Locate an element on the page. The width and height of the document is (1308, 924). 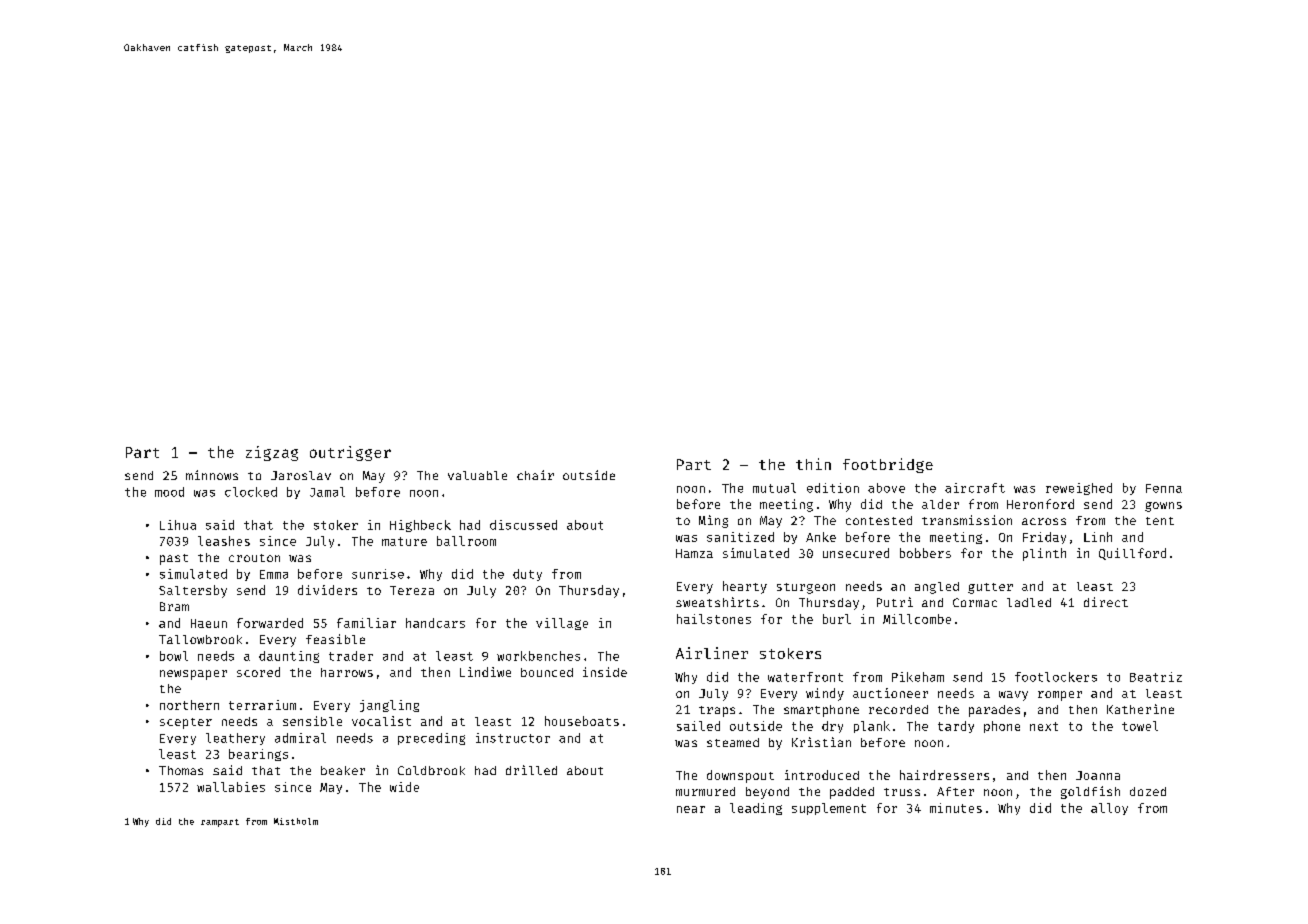
angled is located at coordinates (937, 588).
